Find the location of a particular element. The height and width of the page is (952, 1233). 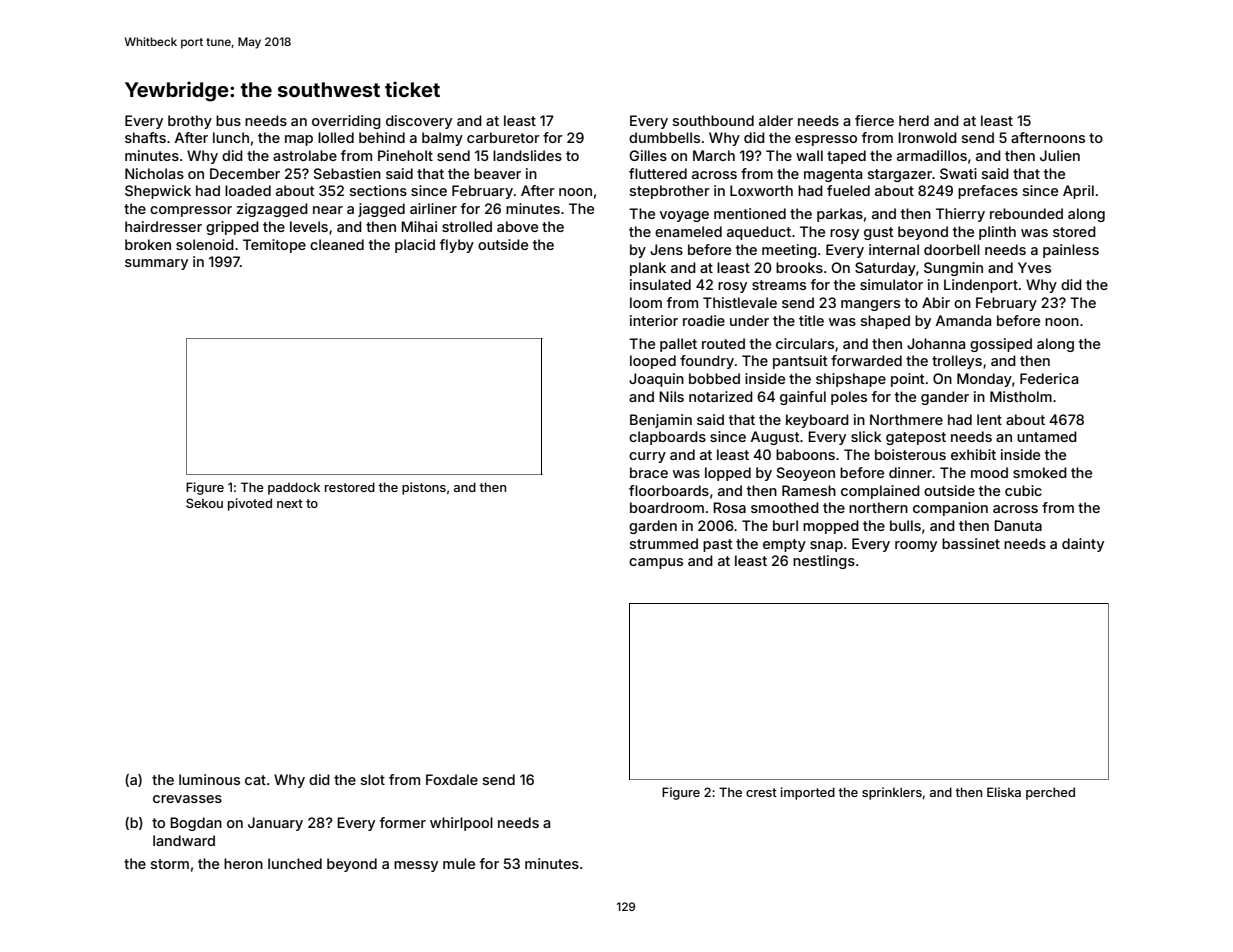

bus is located at coordinates (228, 120).
